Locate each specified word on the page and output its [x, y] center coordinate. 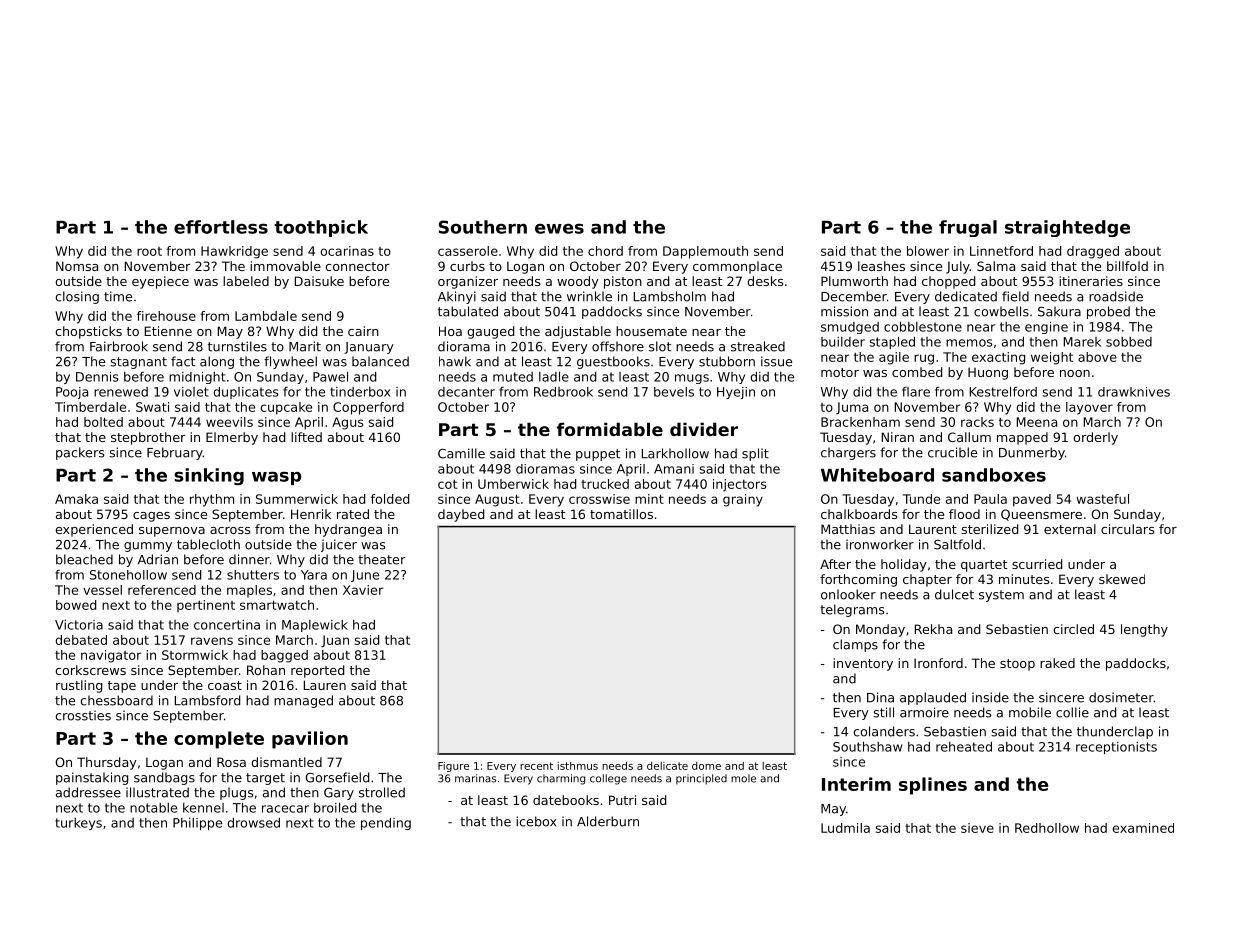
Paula [990, 499]
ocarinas [347, 251]
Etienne [168, 331]
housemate [651, 331]
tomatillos [621, 514]
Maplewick [315, 626]
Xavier [363, 590]
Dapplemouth [705, 252]
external [1070, 529]
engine [1046, 327]
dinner [249, 559]
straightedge [1067, 228]
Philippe [197, 824]
